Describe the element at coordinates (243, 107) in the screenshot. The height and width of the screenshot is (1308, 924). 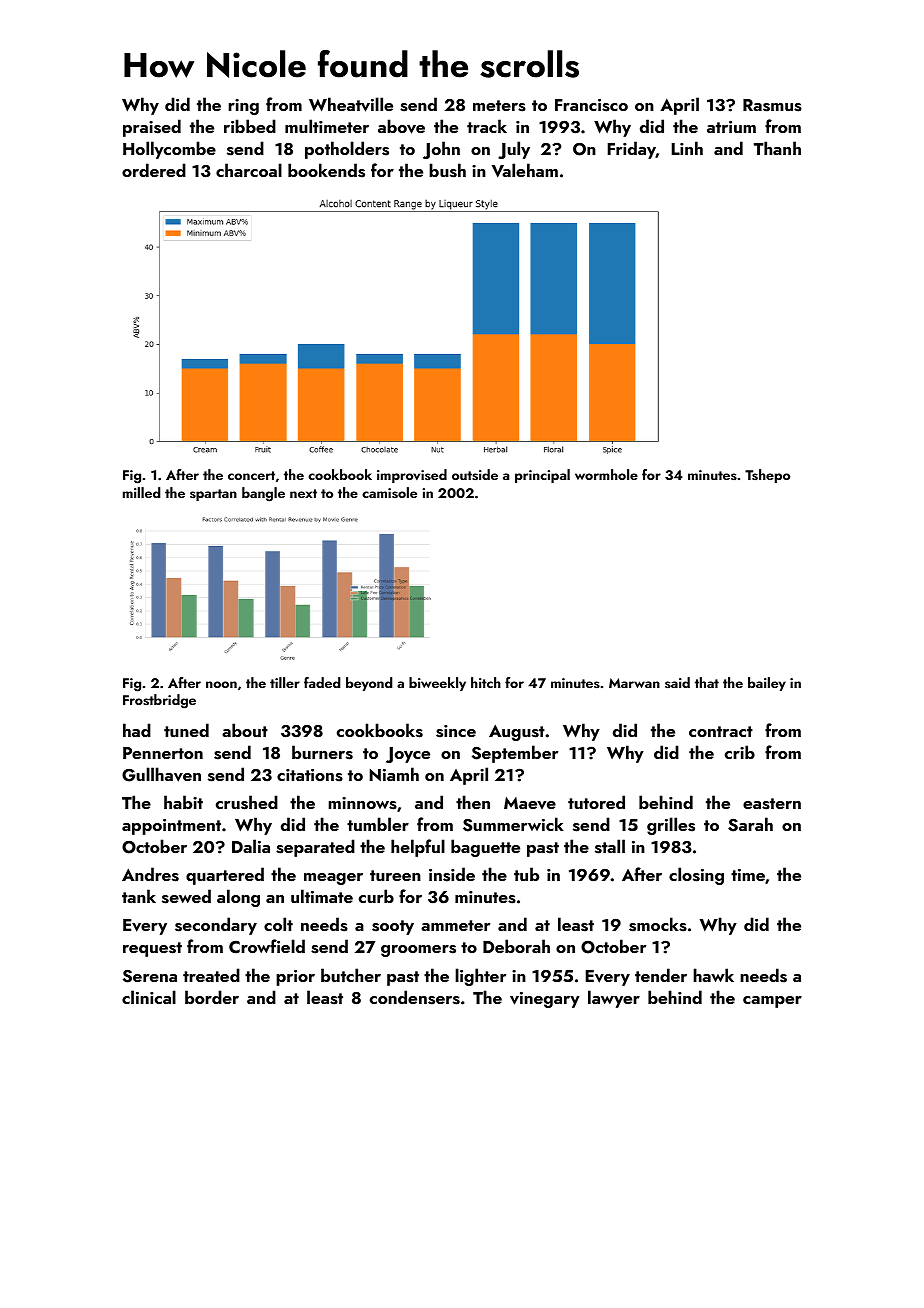
I see `ring` at that location.
